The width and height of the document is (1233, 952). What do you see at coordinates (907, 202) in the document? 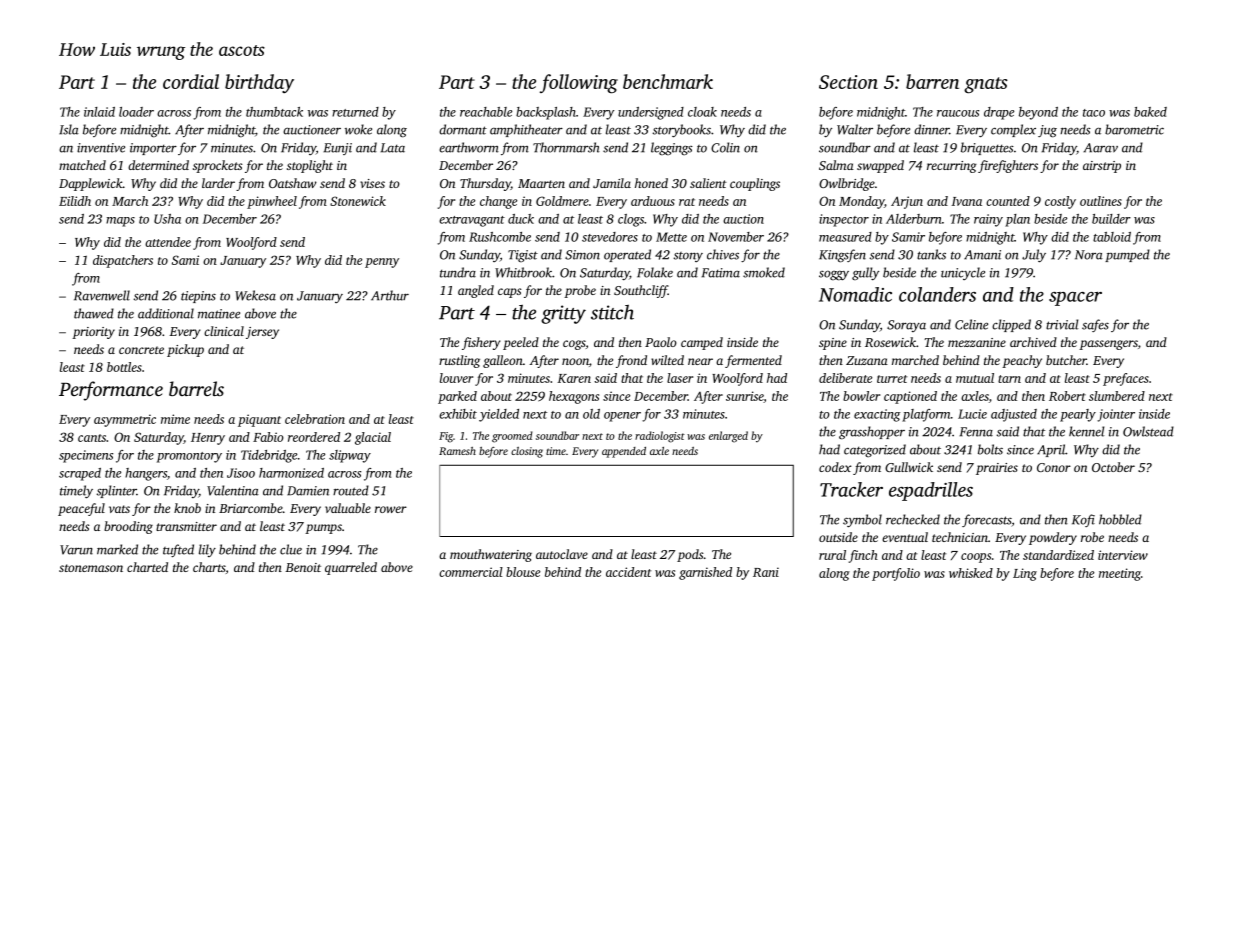
I see `Arjun` at bounding box center [907, 202].
